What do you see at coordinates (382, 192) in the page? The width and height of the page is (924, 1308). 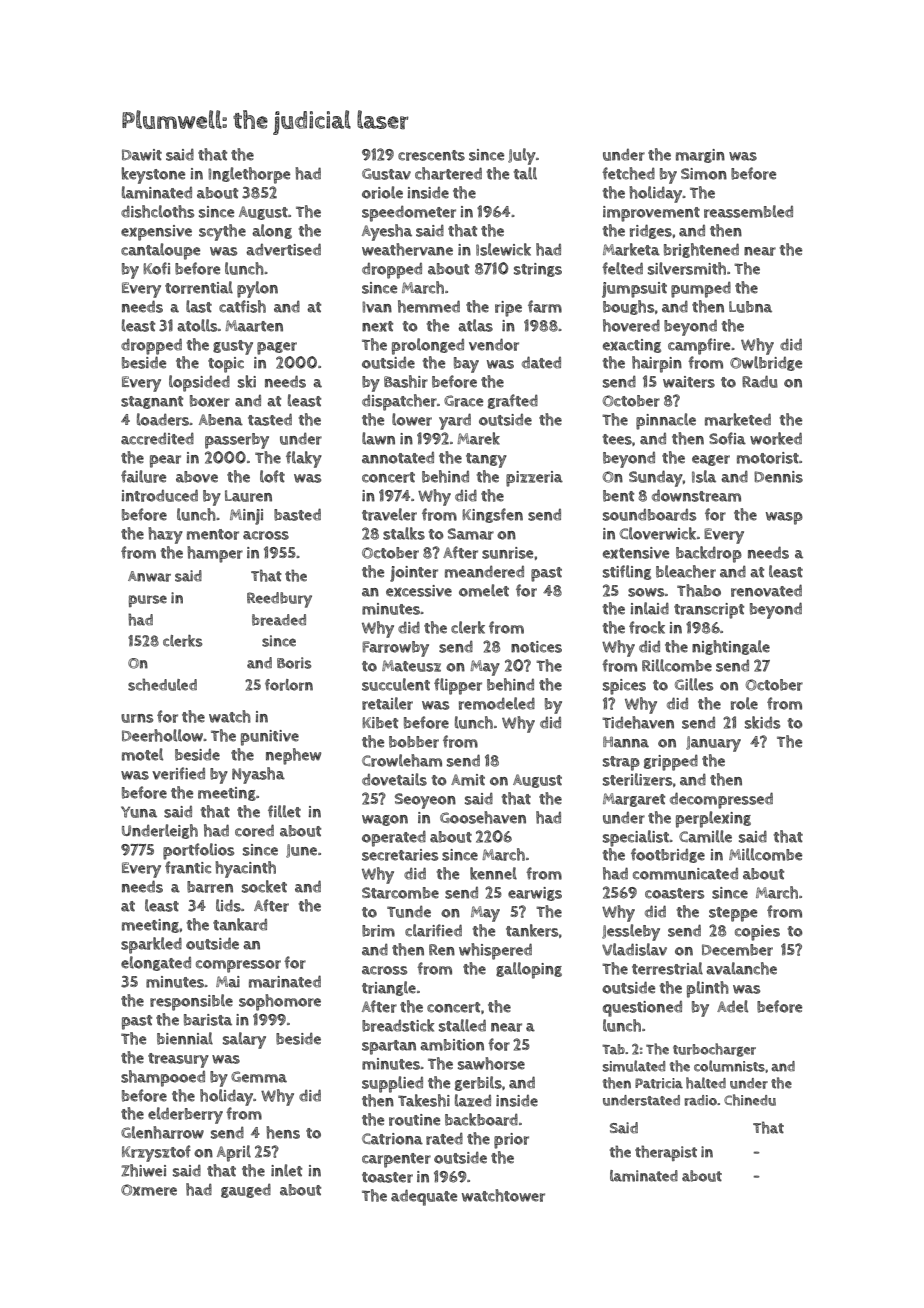 I see `oriole` at bounding box center [382, 192].
